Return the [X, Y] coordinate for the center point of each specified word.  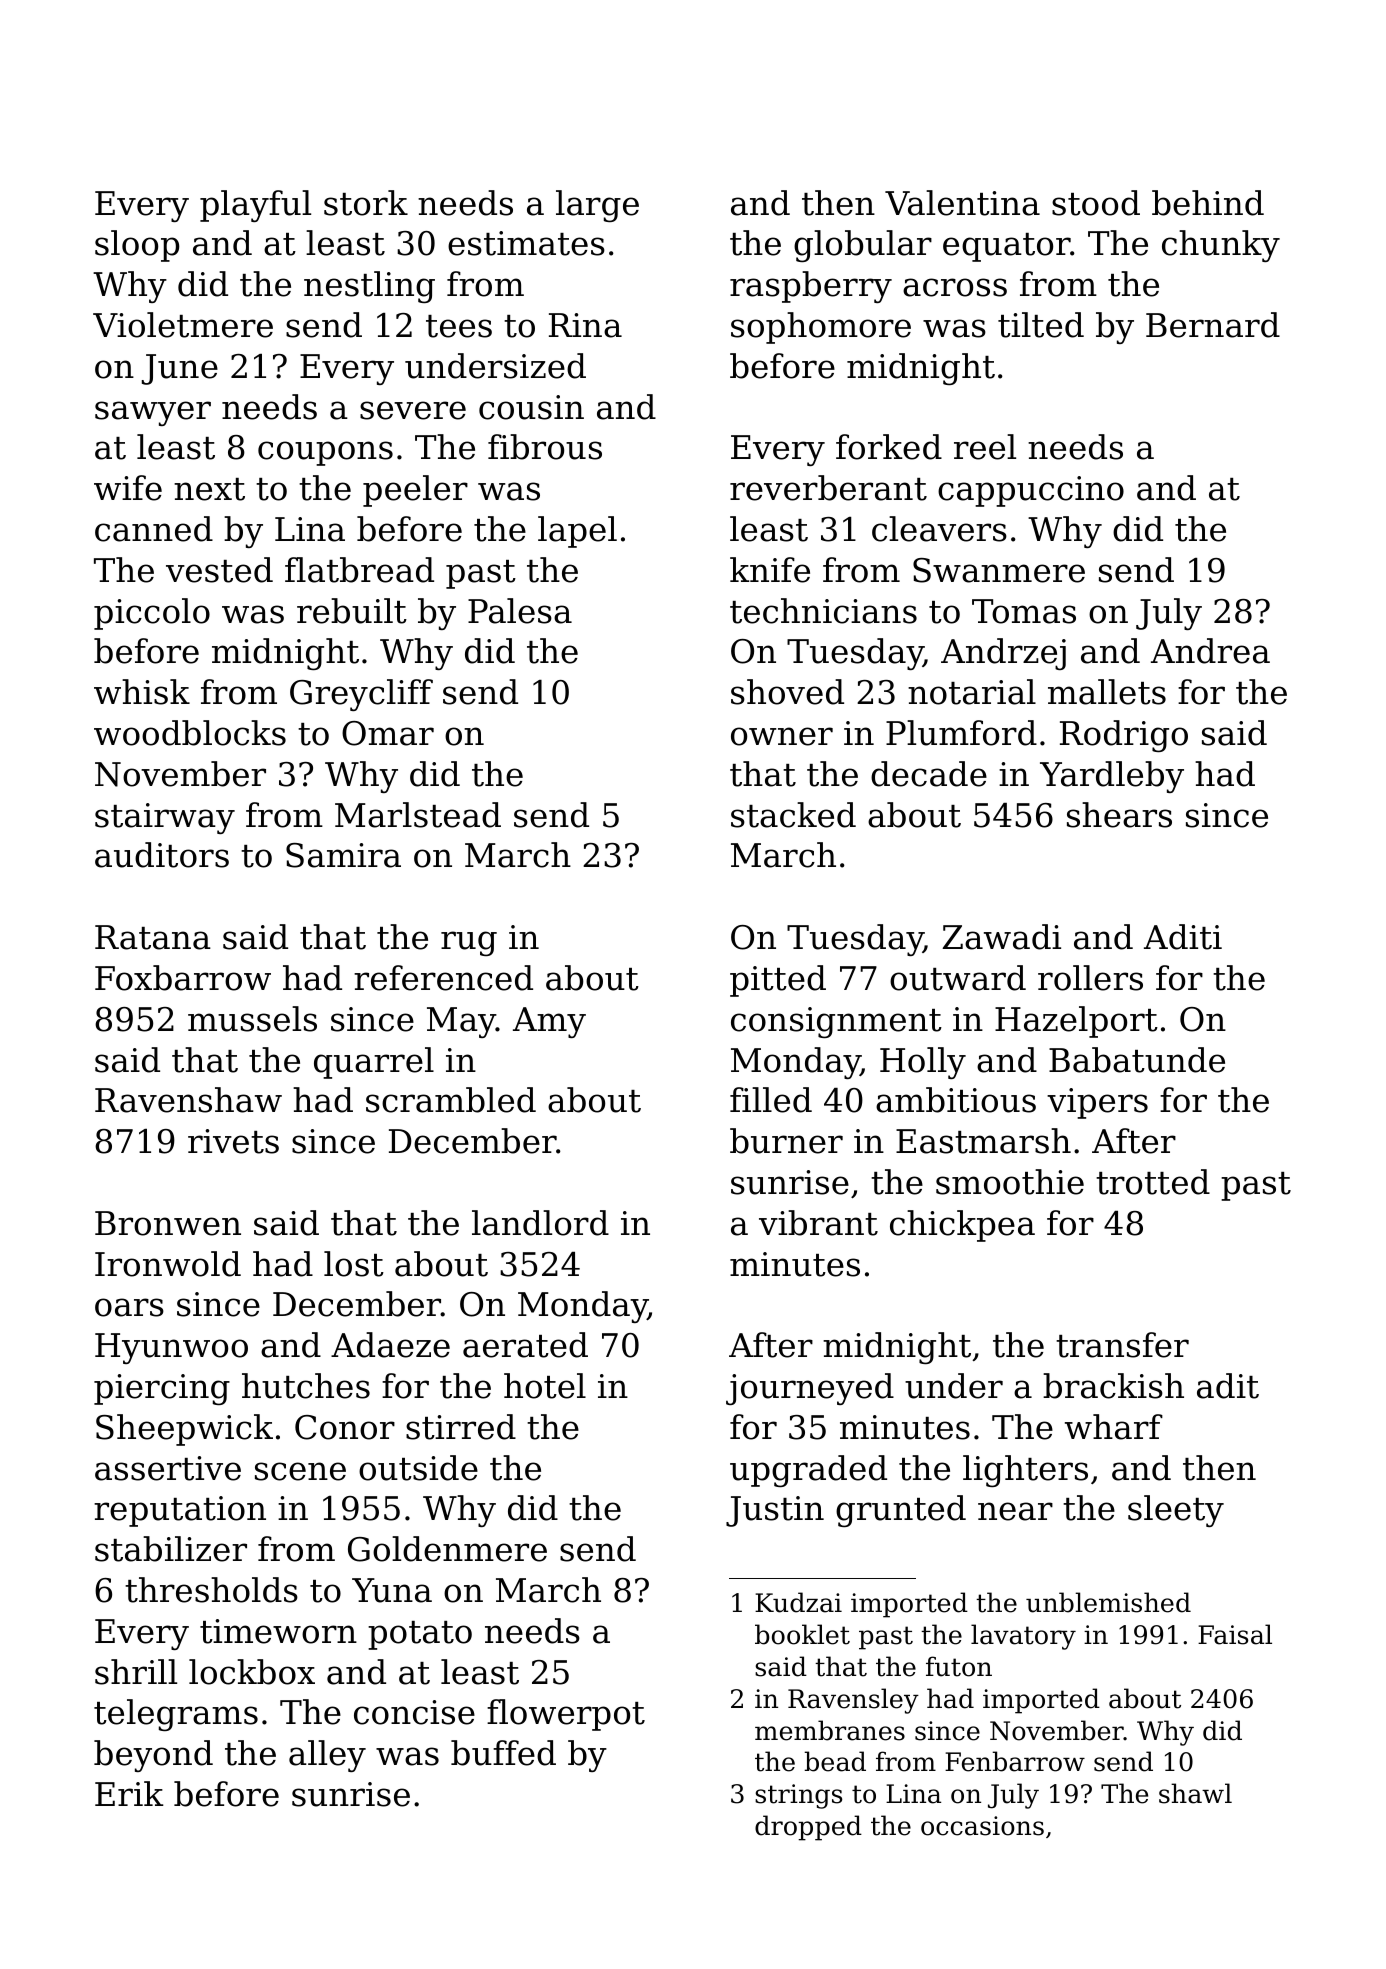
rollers [1090, 978]
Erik [129, 1793]
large [597, 206]
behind [1208, 203]
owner [782, 736]
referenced [443, 978]
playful [255, 206]
